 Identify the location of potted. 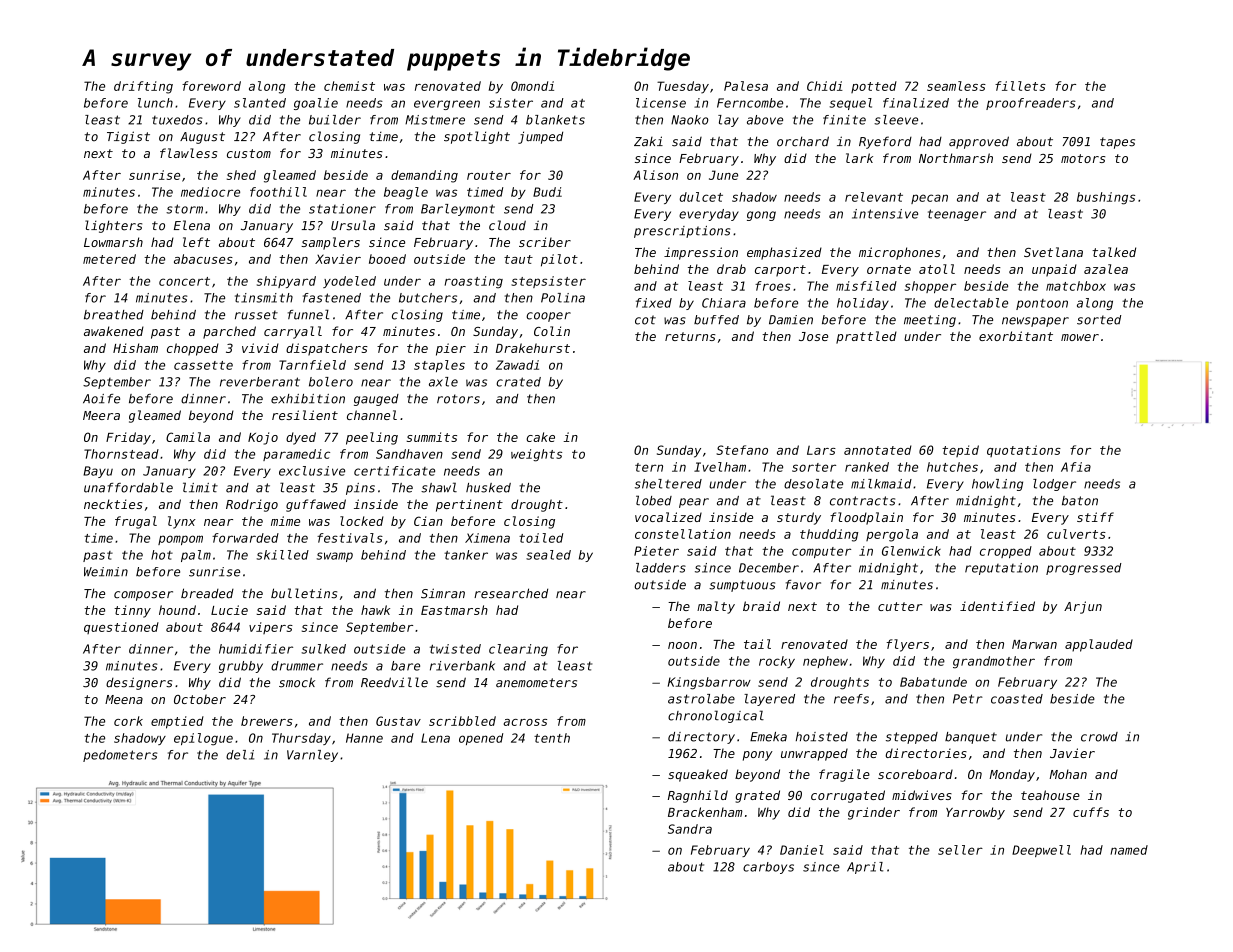
(874, 87).
